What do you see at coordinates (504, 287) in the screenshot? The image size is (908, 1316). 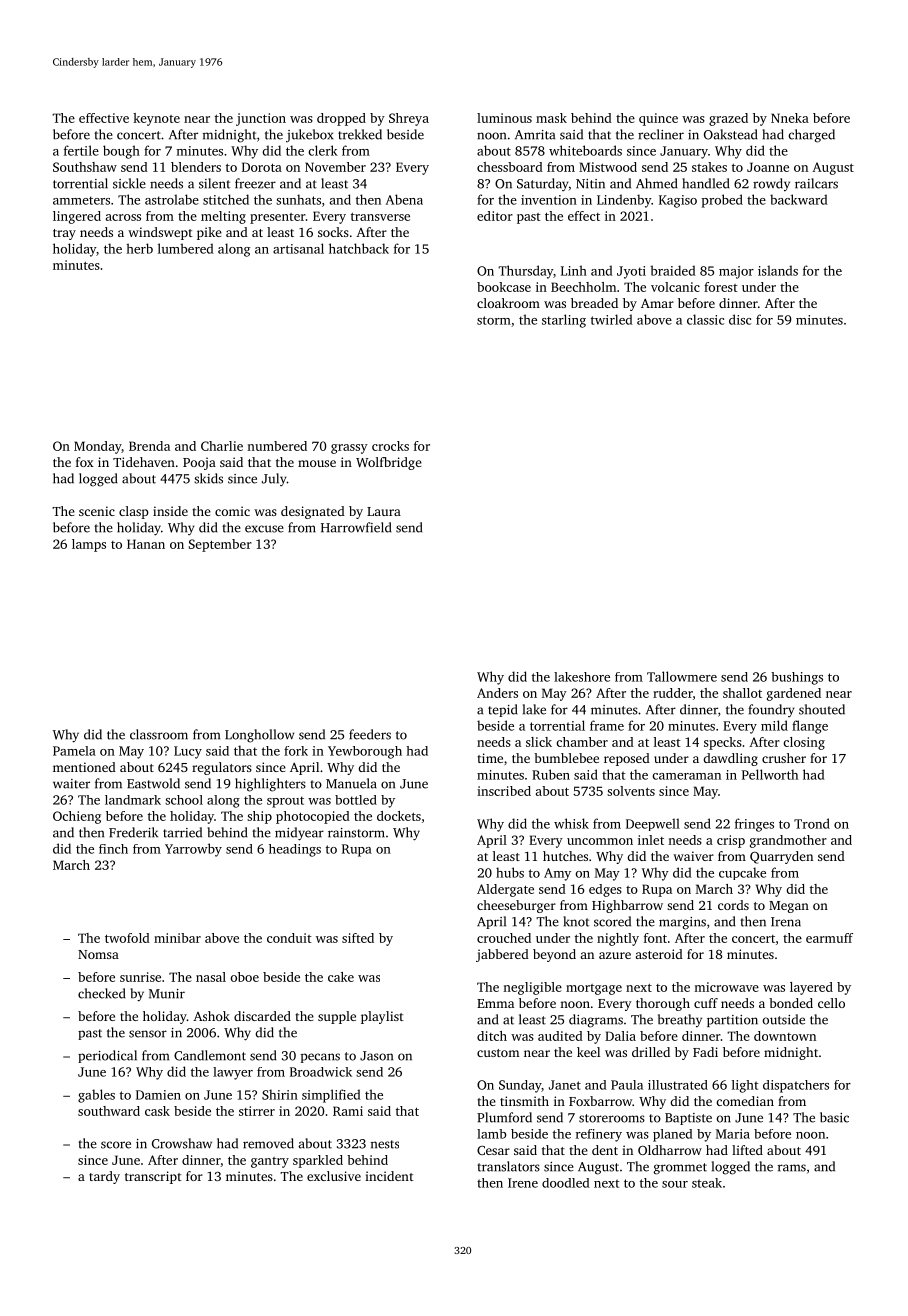 I see `bookcase` at bounding box center [504, 287].
